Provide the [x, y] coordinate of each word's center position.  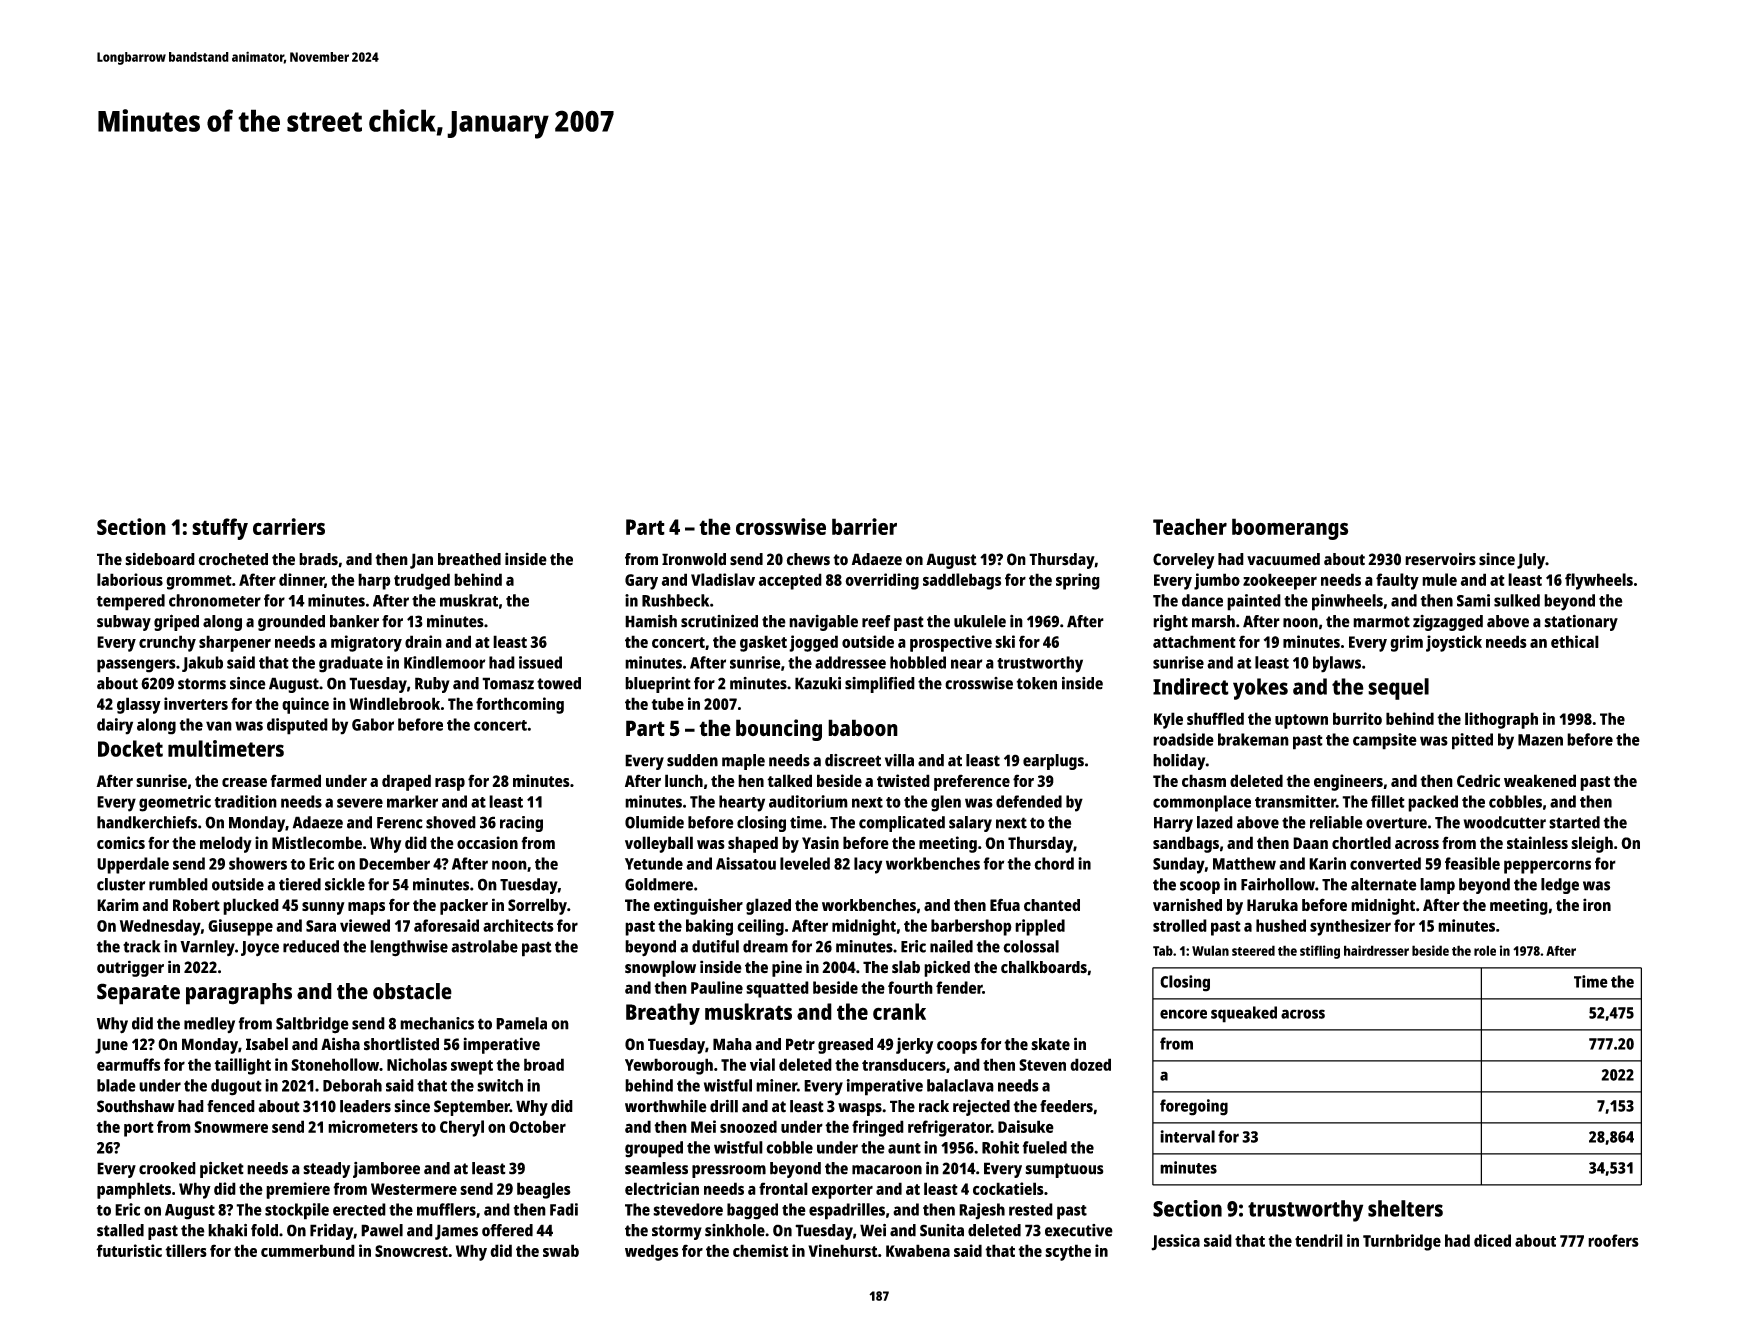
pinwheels [1347, 602]
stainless [1537, 842]
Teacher [1190, 526]
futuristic [129, 1250]
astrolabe [484, 946]
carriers [289, 526]
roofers [1613, 1240]
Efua [1005, 905]
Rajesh [982, 1211]
